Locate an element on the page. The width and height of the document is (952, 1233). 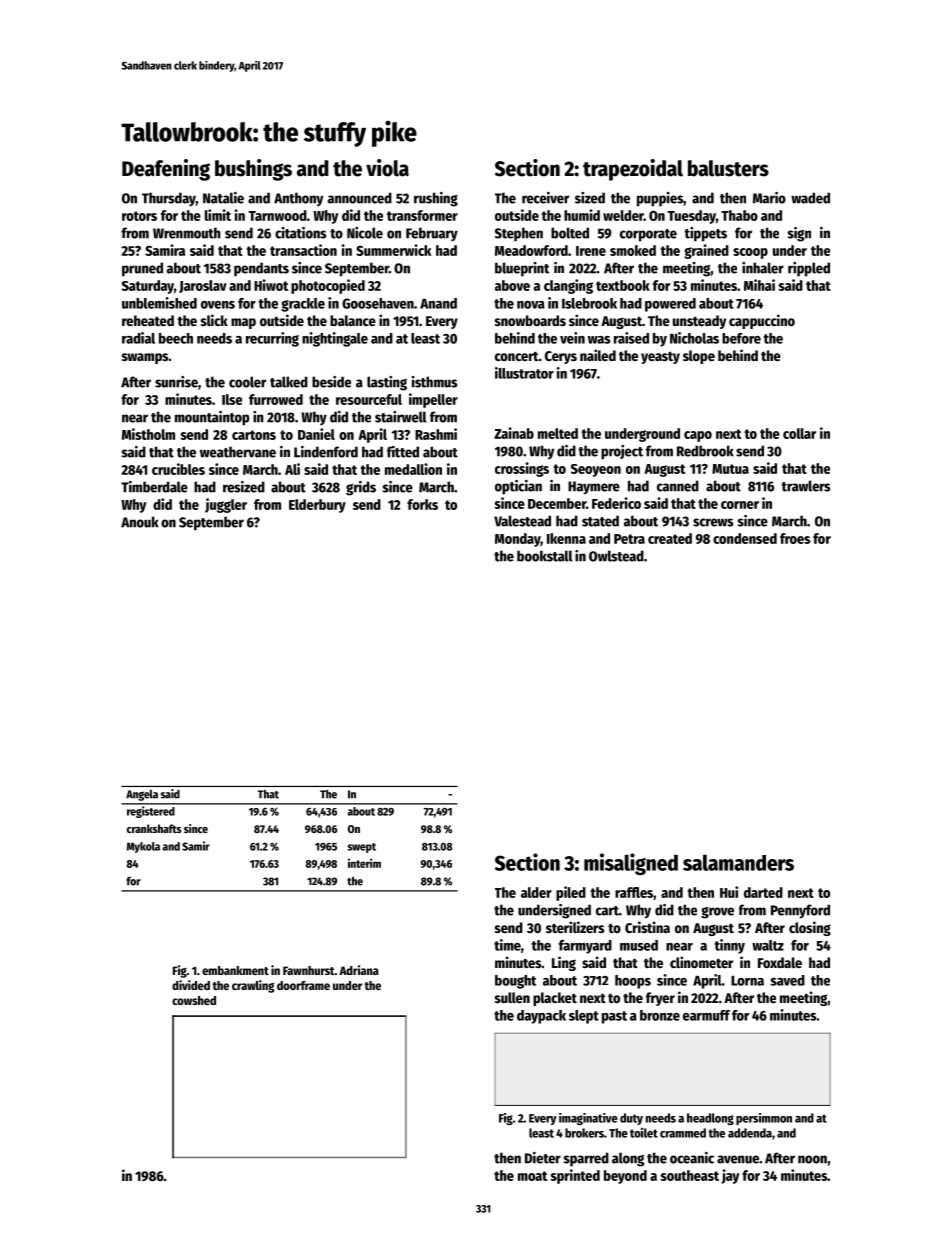
beyond is located at coordinates (625, 1177).
